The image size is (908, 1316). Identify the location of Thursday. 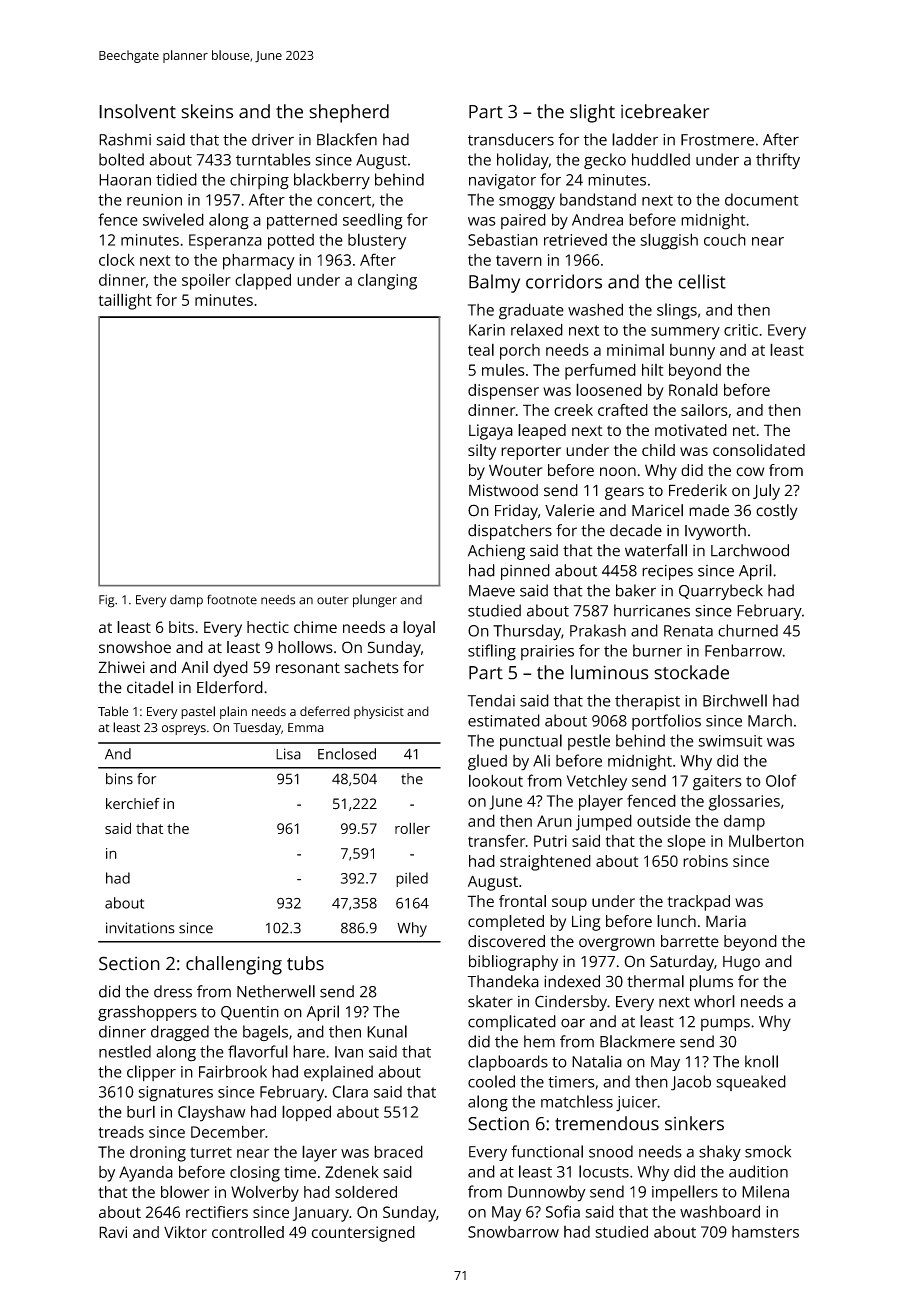
(527, 632).
